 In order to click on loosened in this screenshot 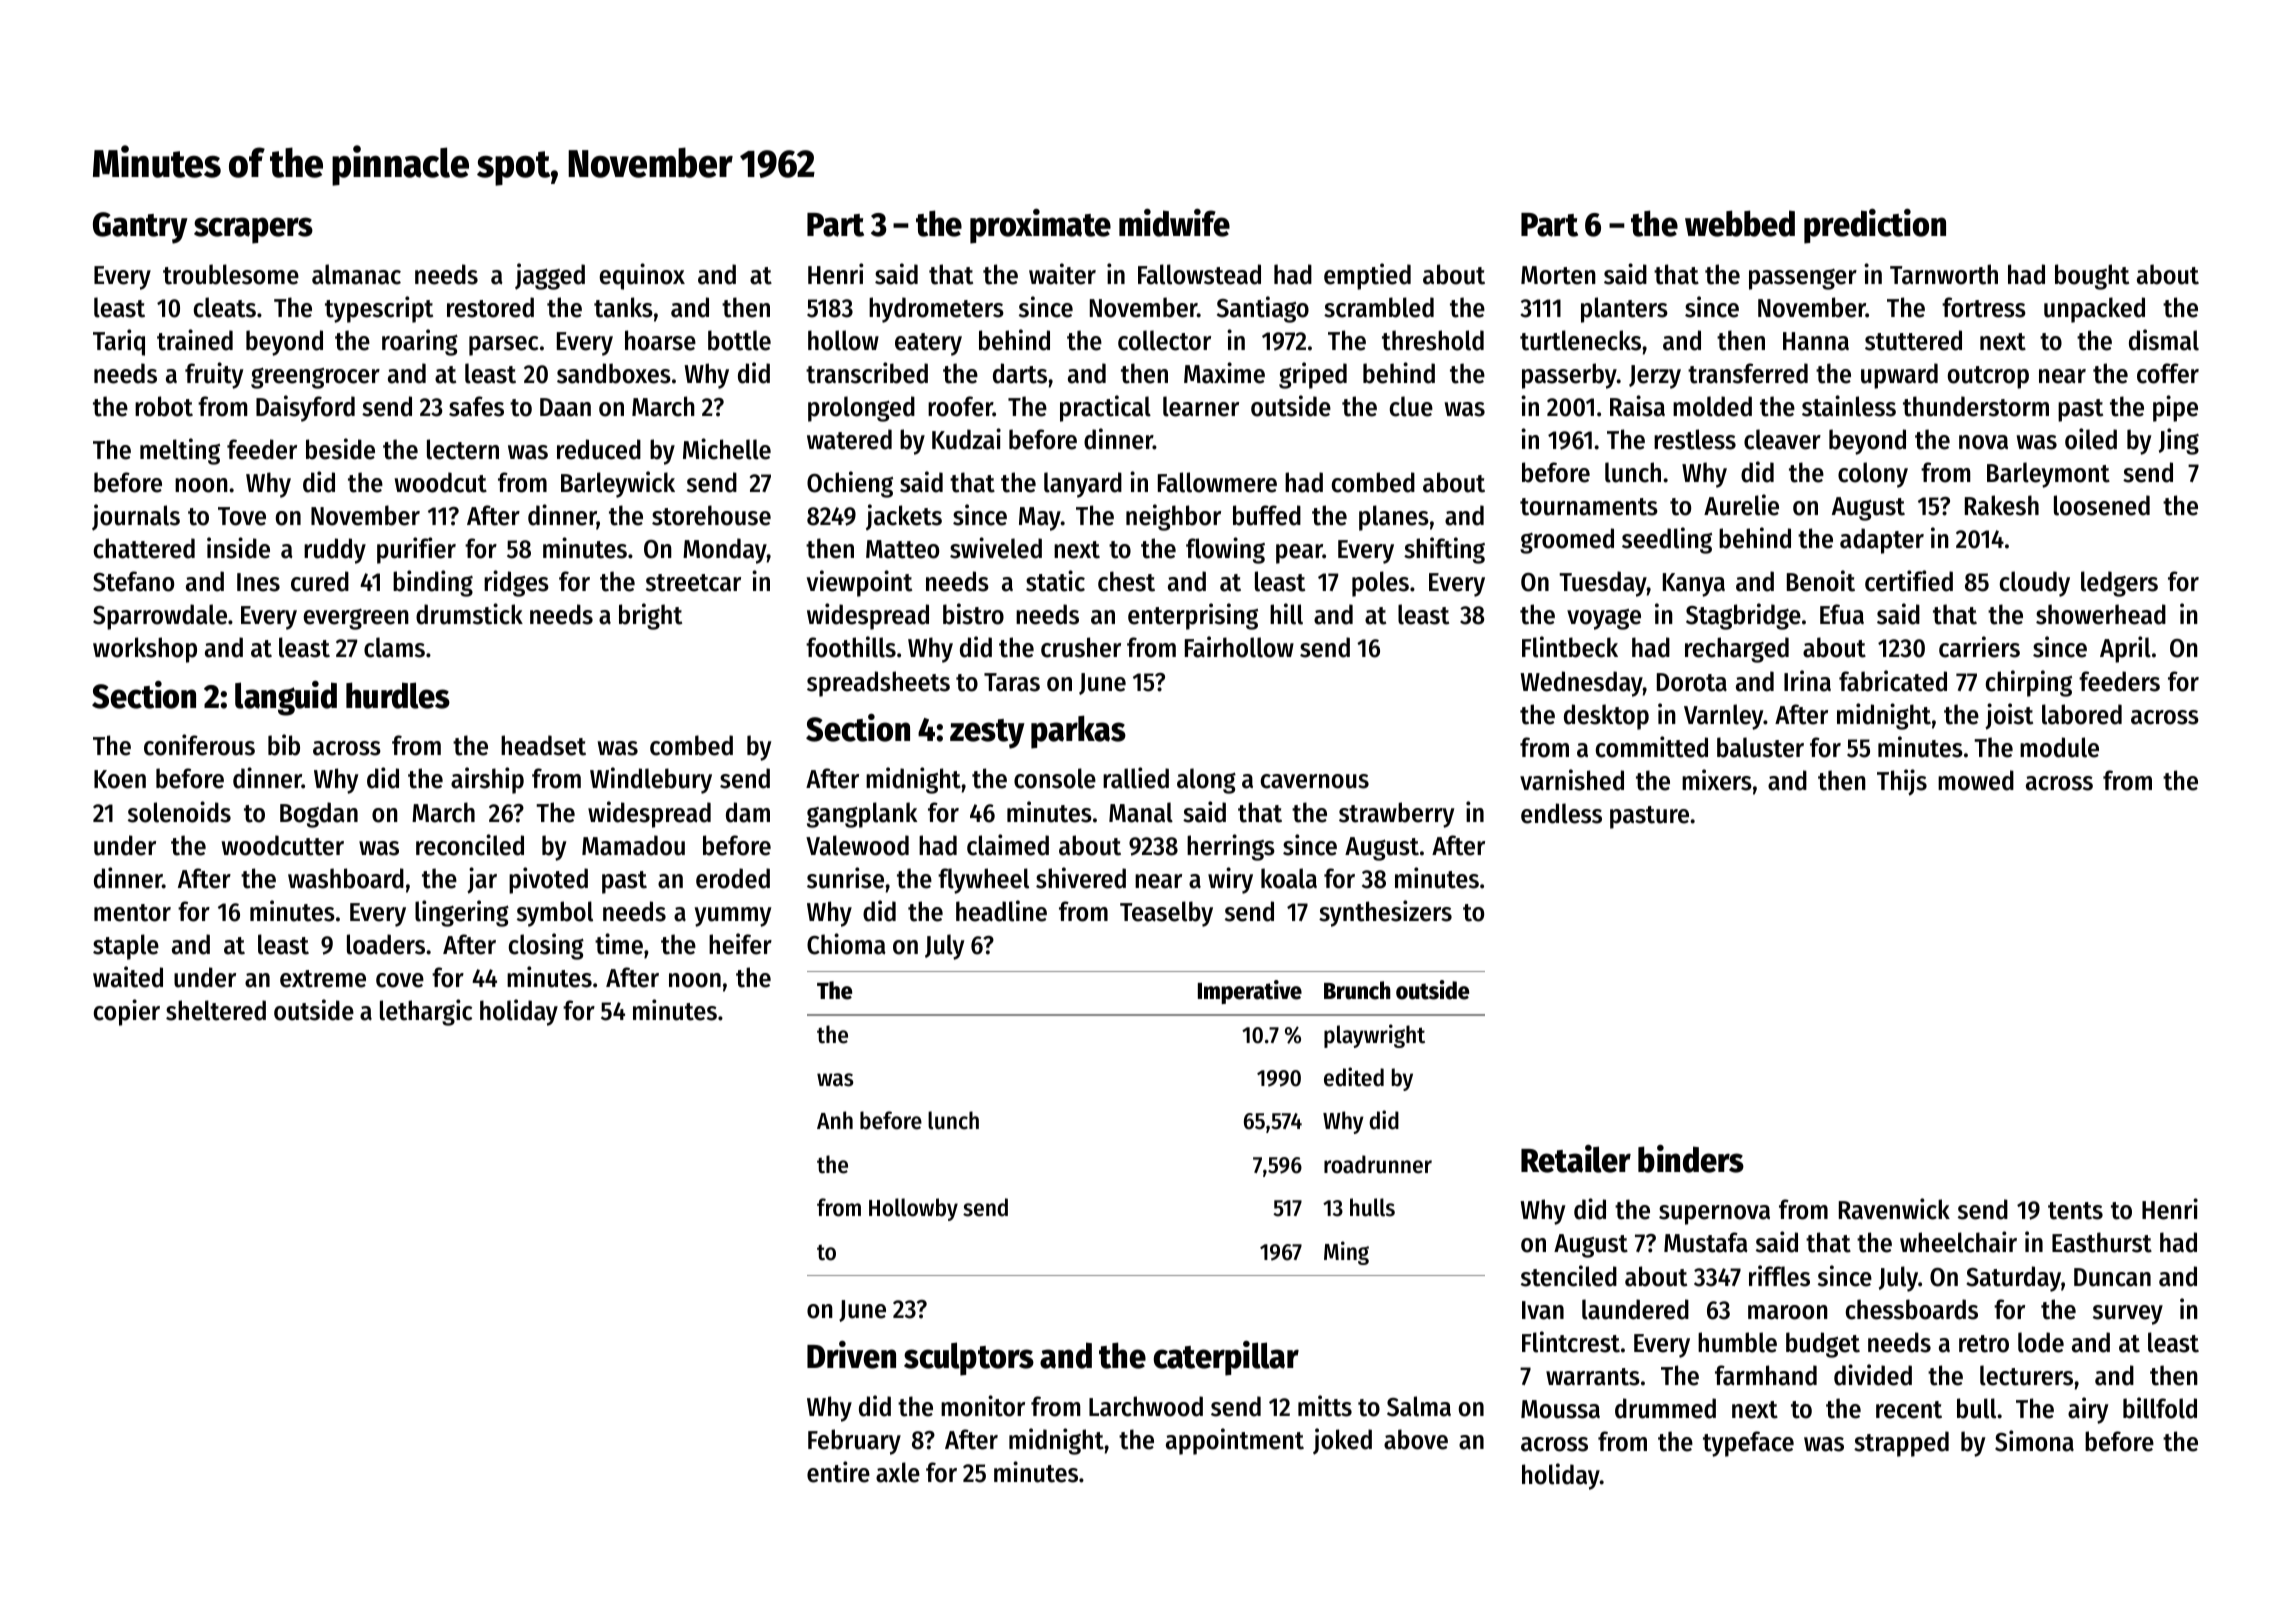, I will do `click(2102, 505)`.
